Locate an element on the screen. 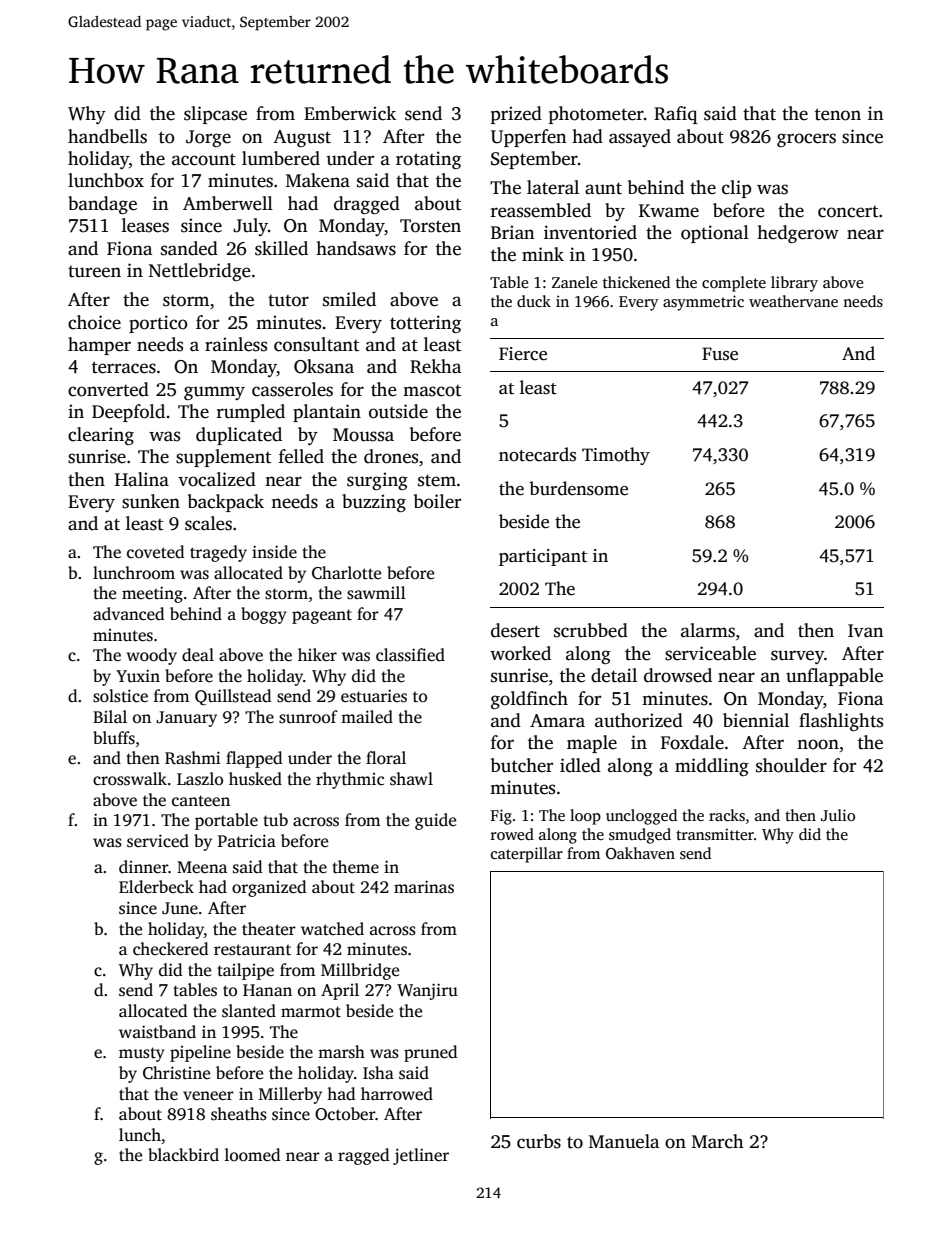 This screenshot has height=1233, width=952. Rafiq is located at coordinates (675, 115).
